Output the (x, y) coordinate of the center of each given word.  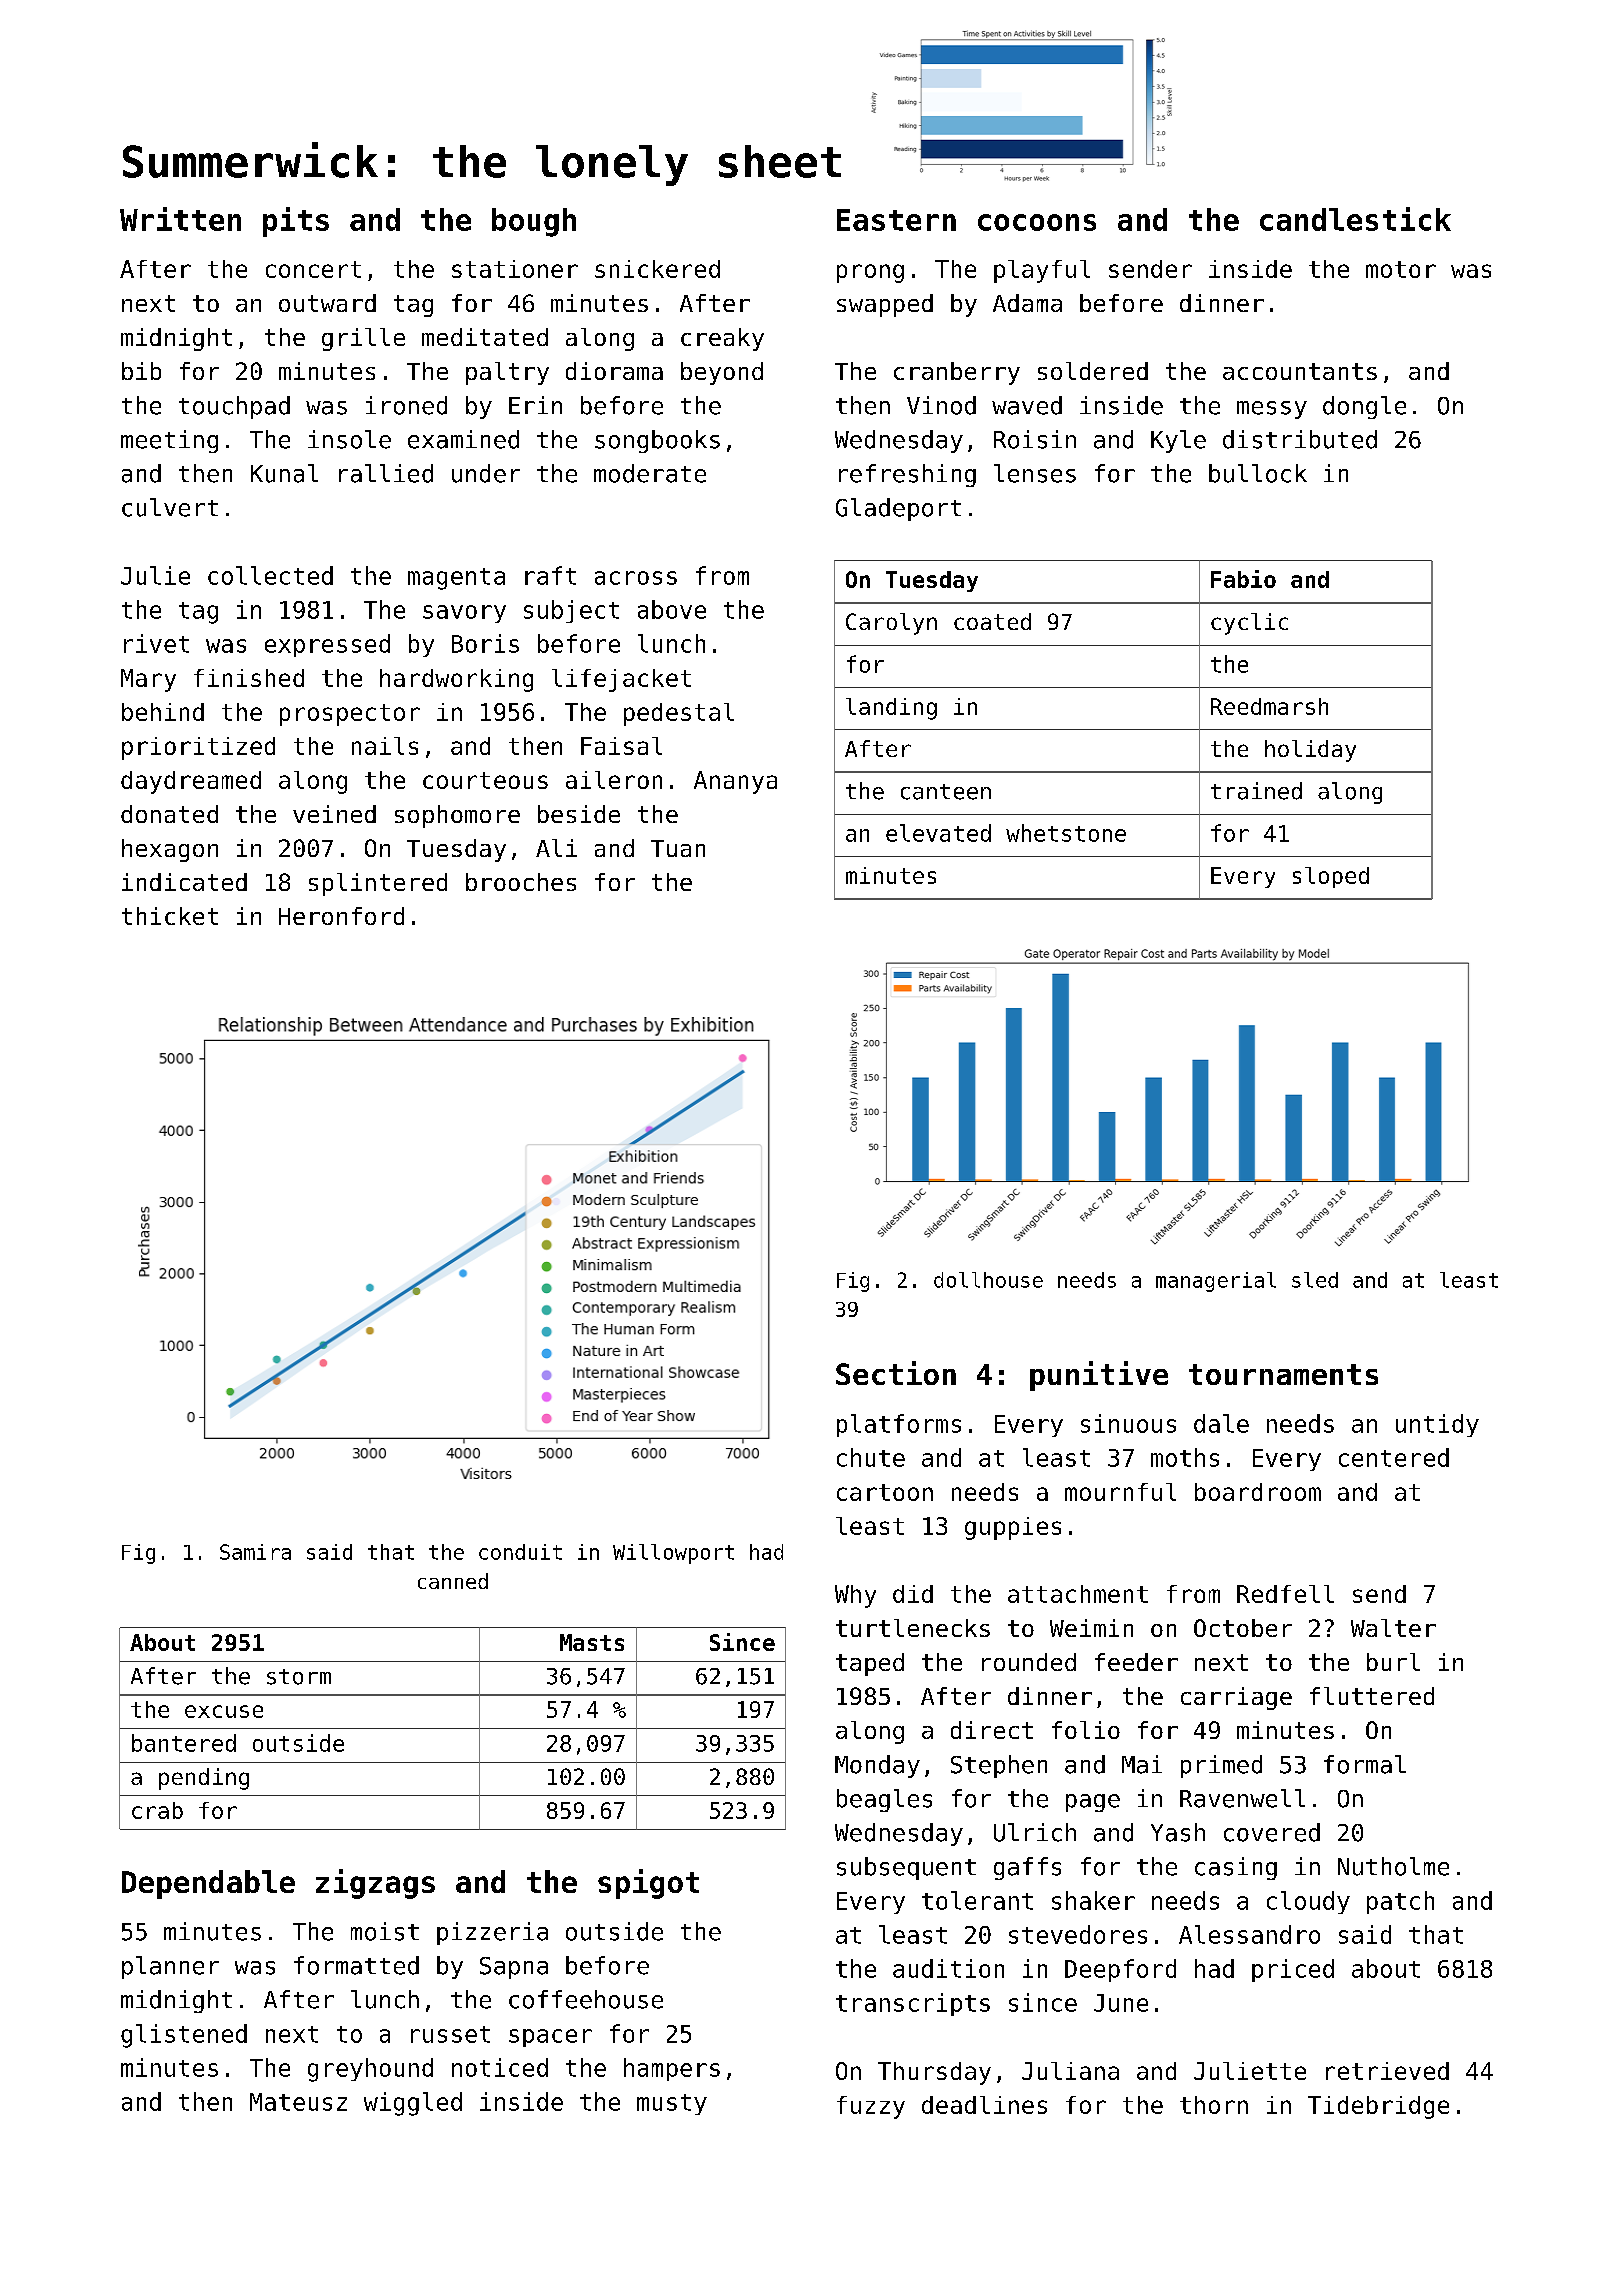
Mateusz (298, 2102)
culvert (170, 507)
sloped (1331, 877)
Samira (255, 1552)
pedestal (679, 714)
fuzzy (871, 2107)
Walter (1393, 1628)
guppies (1013, 1528)
